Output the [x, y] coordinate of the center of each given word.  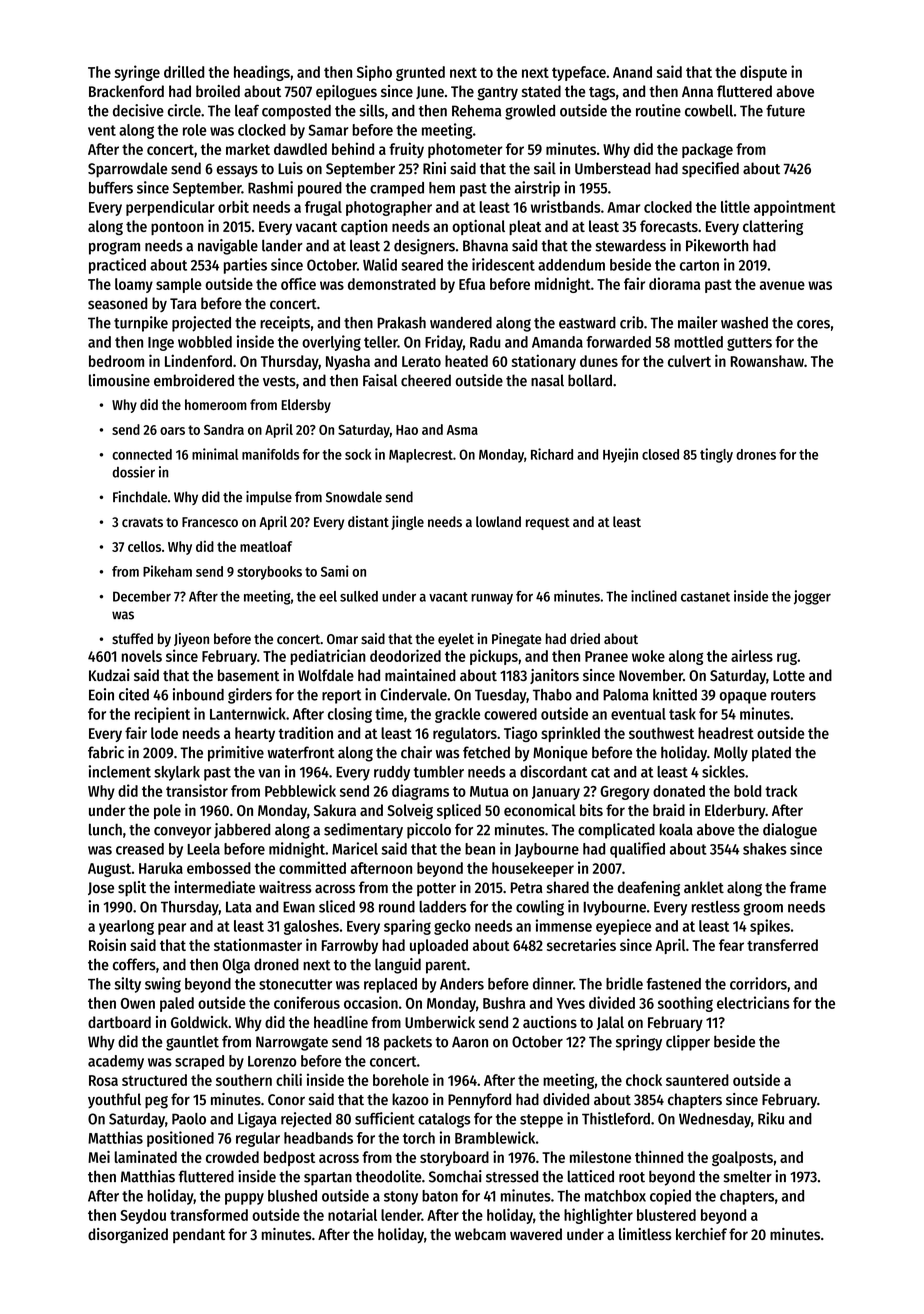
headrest [726, 733]
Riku [771, 1118]
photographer [389, 208]
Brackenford [126, 91]
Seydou [143, 1216]
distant [368, 521]
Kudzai [109, 675]
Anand [632, 72]
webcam [480, 1234]
